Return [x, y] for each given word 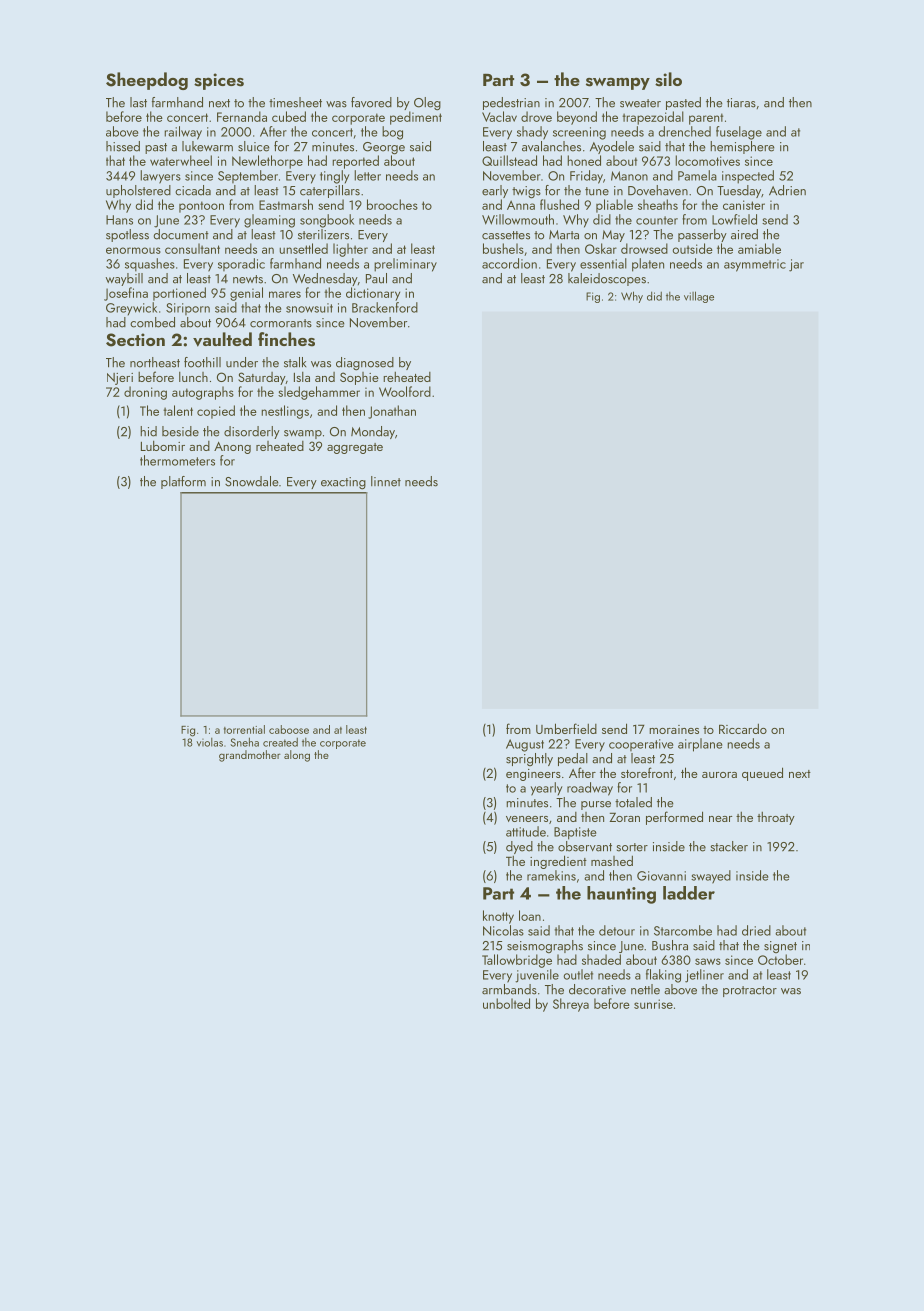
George [384, 148]
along [297, 756]
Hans [119, 220]
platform [183, 482]
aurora [719, 775]
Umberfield [566, 728]
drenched [684, 131]
